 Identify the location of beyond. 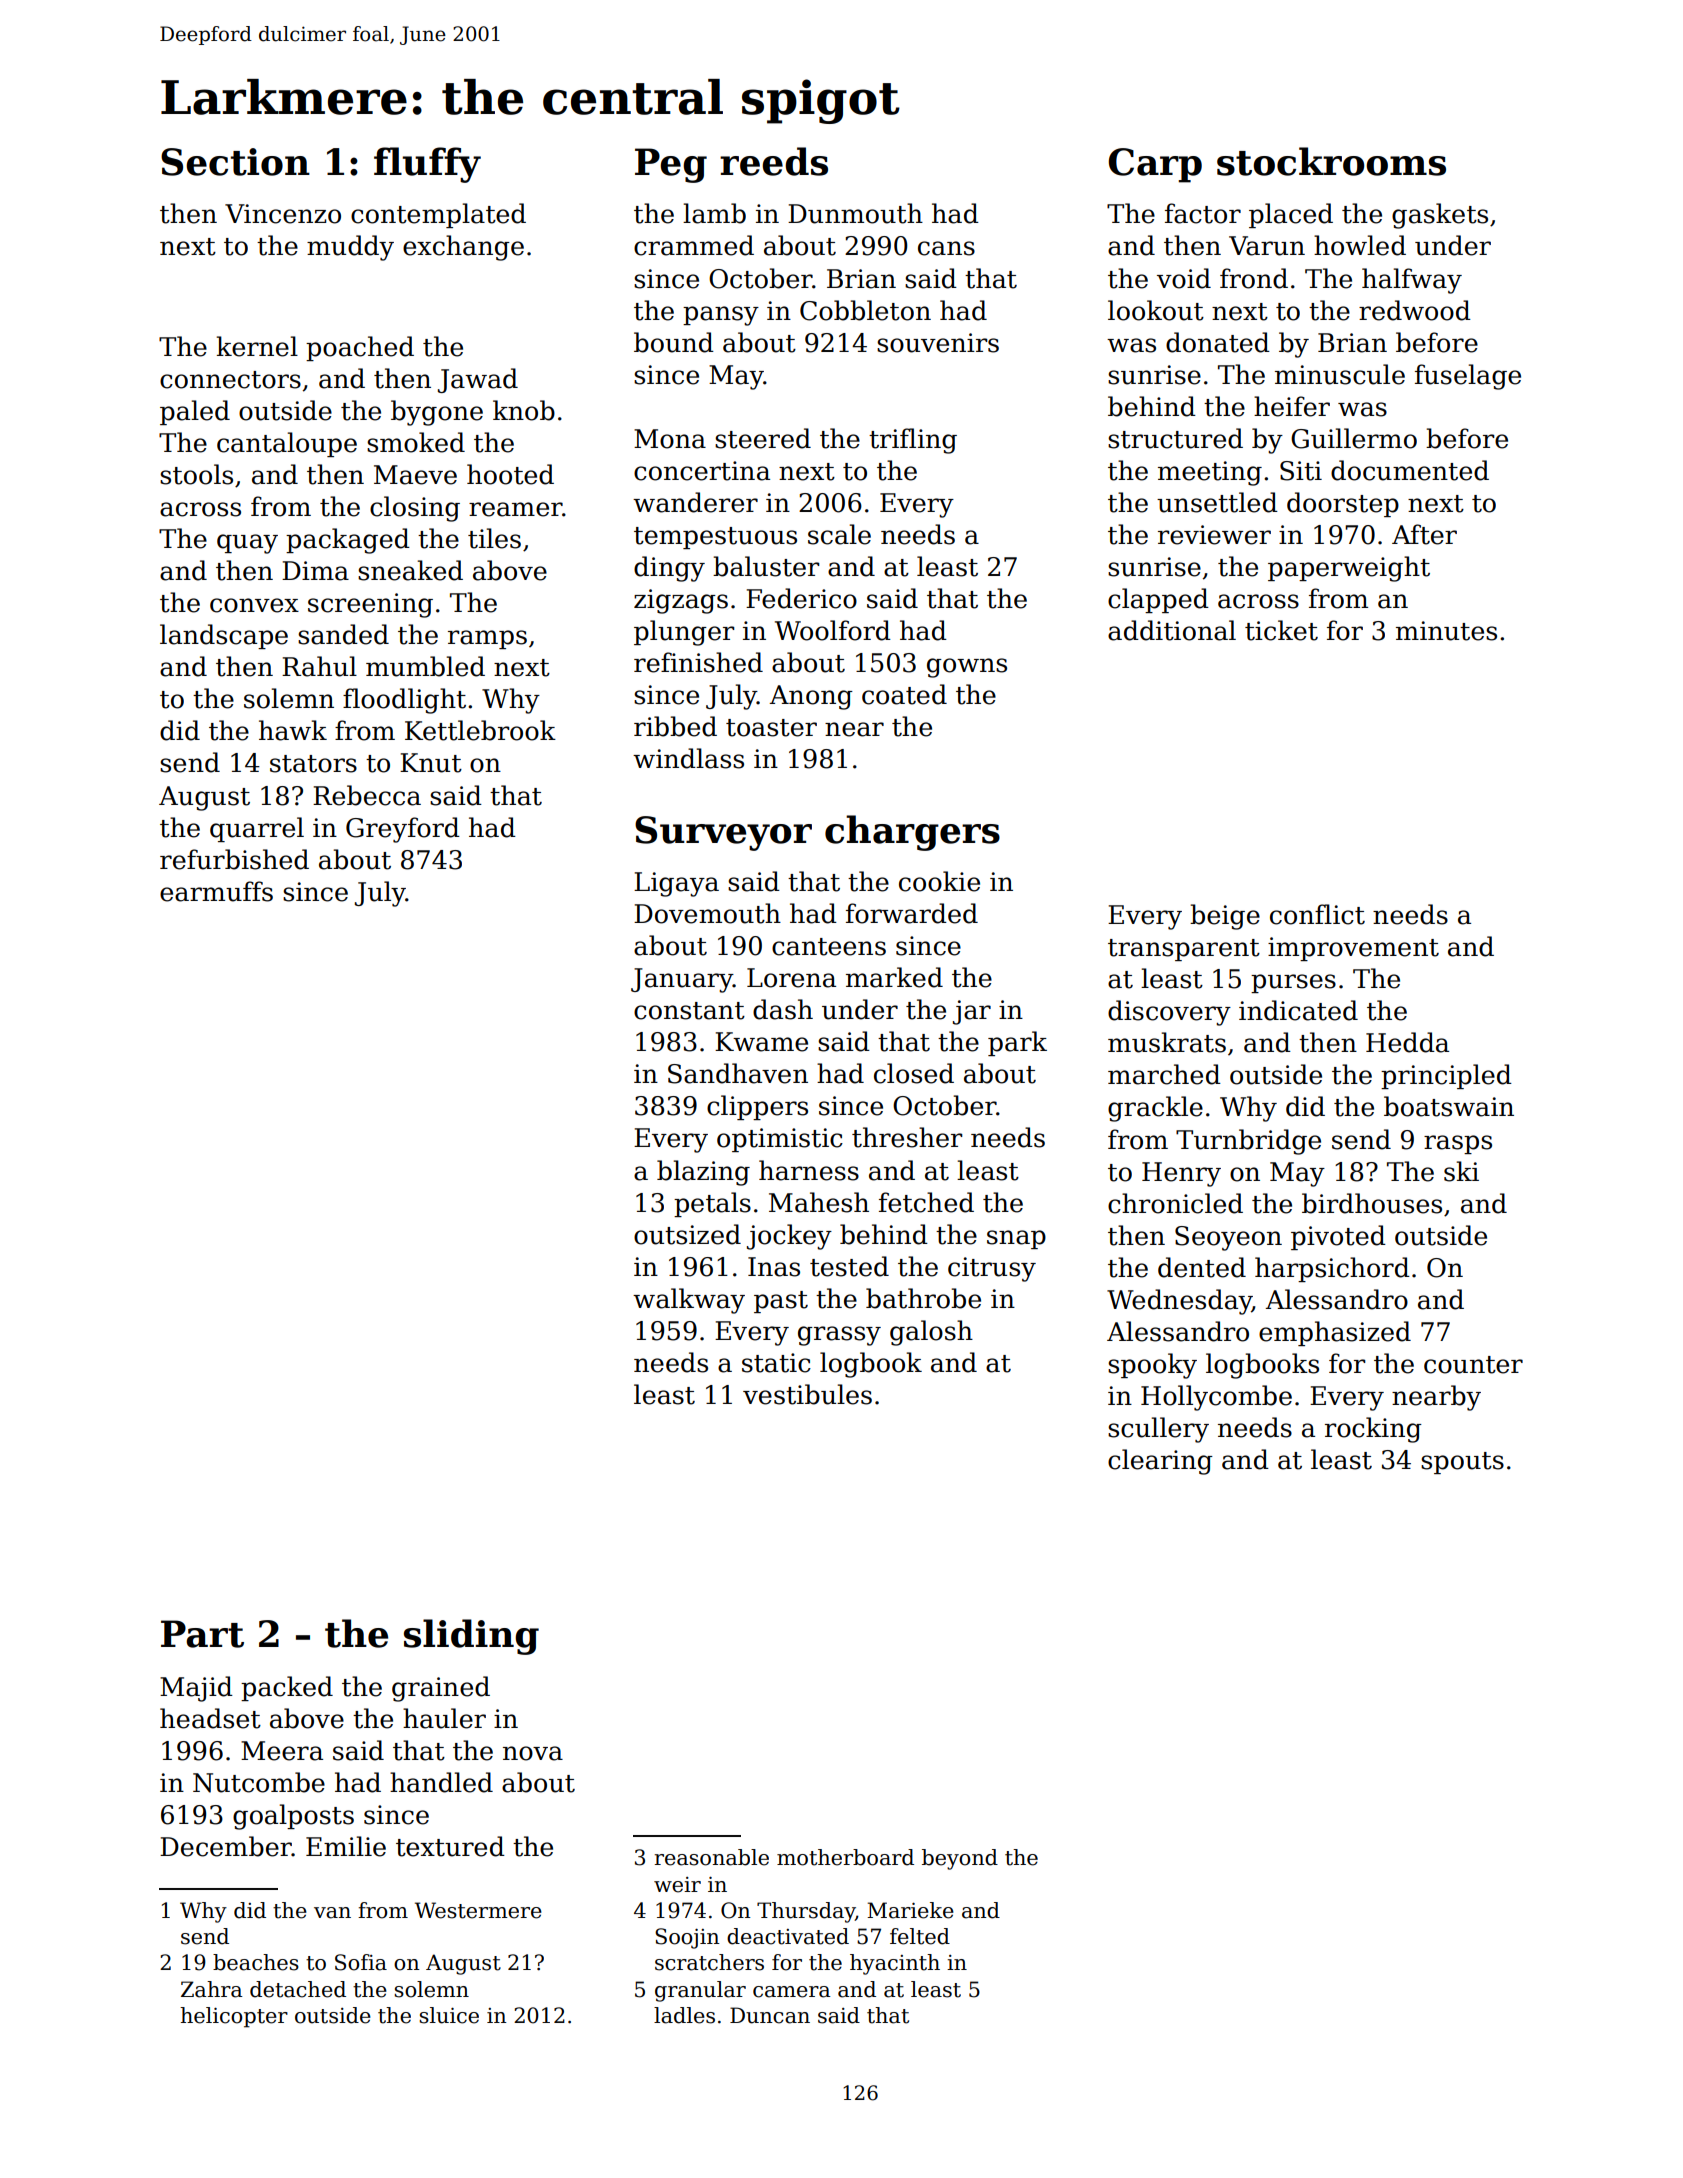
(960, 1859).
